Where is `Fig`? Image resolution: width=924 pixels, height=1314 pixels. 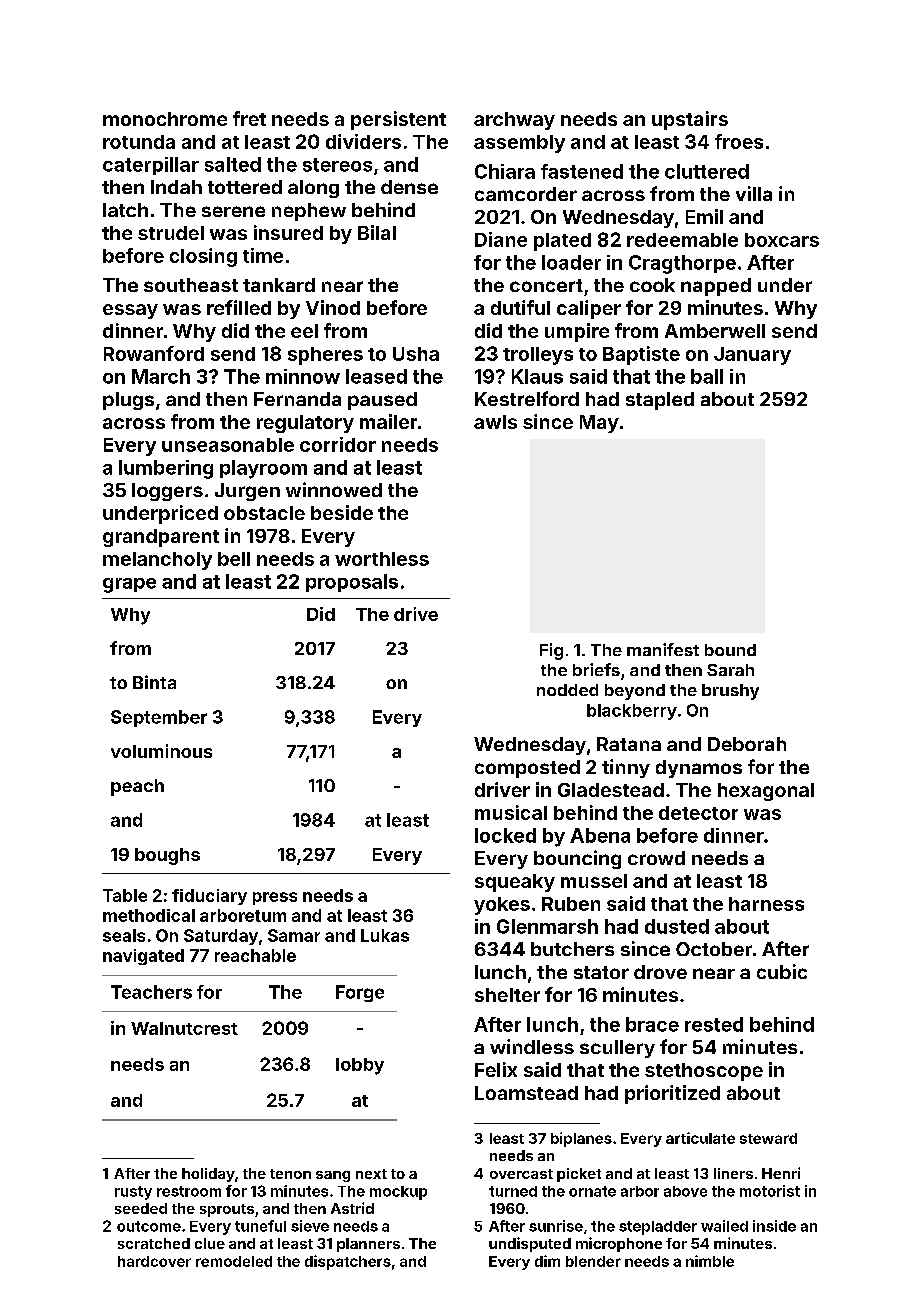 Fig is located at coordinates (551, 651).
